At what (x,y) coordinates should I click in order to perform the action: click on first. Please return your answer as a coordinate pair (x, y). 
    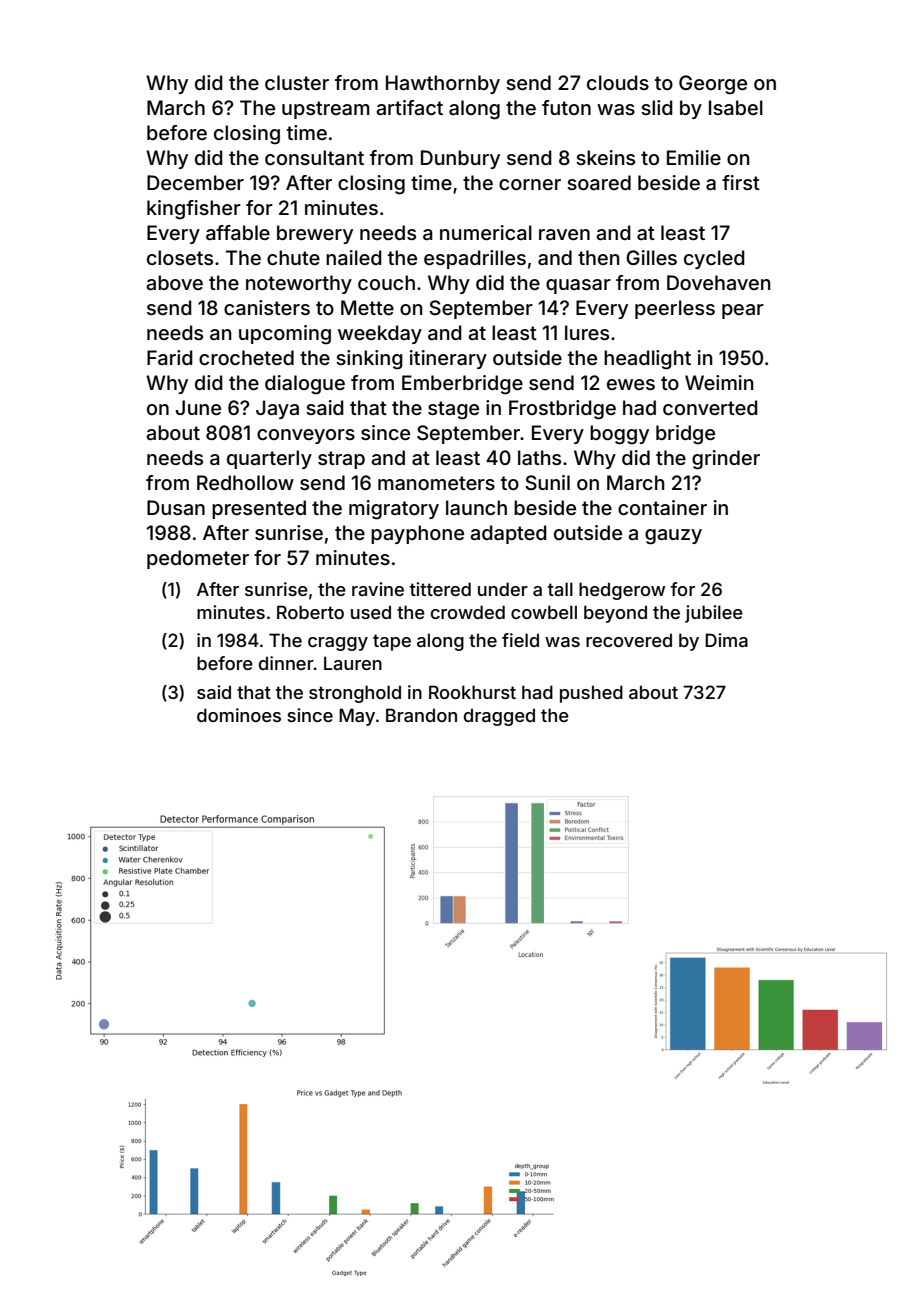
    Looking at the image, I should click on (741, 182).
